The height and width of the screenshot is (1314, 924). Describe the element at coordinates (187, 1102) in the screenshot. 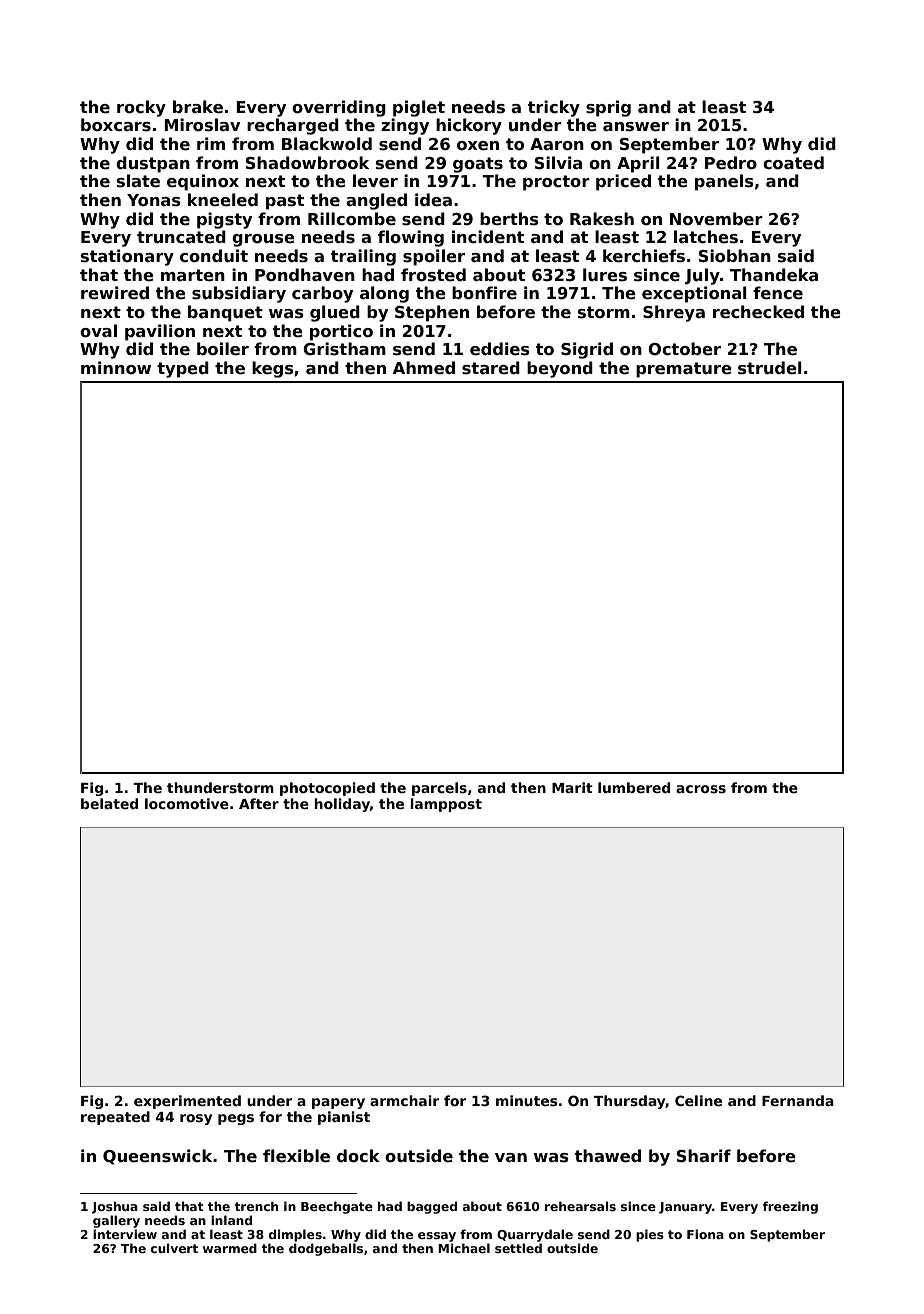

I see `experimented` at that location.
